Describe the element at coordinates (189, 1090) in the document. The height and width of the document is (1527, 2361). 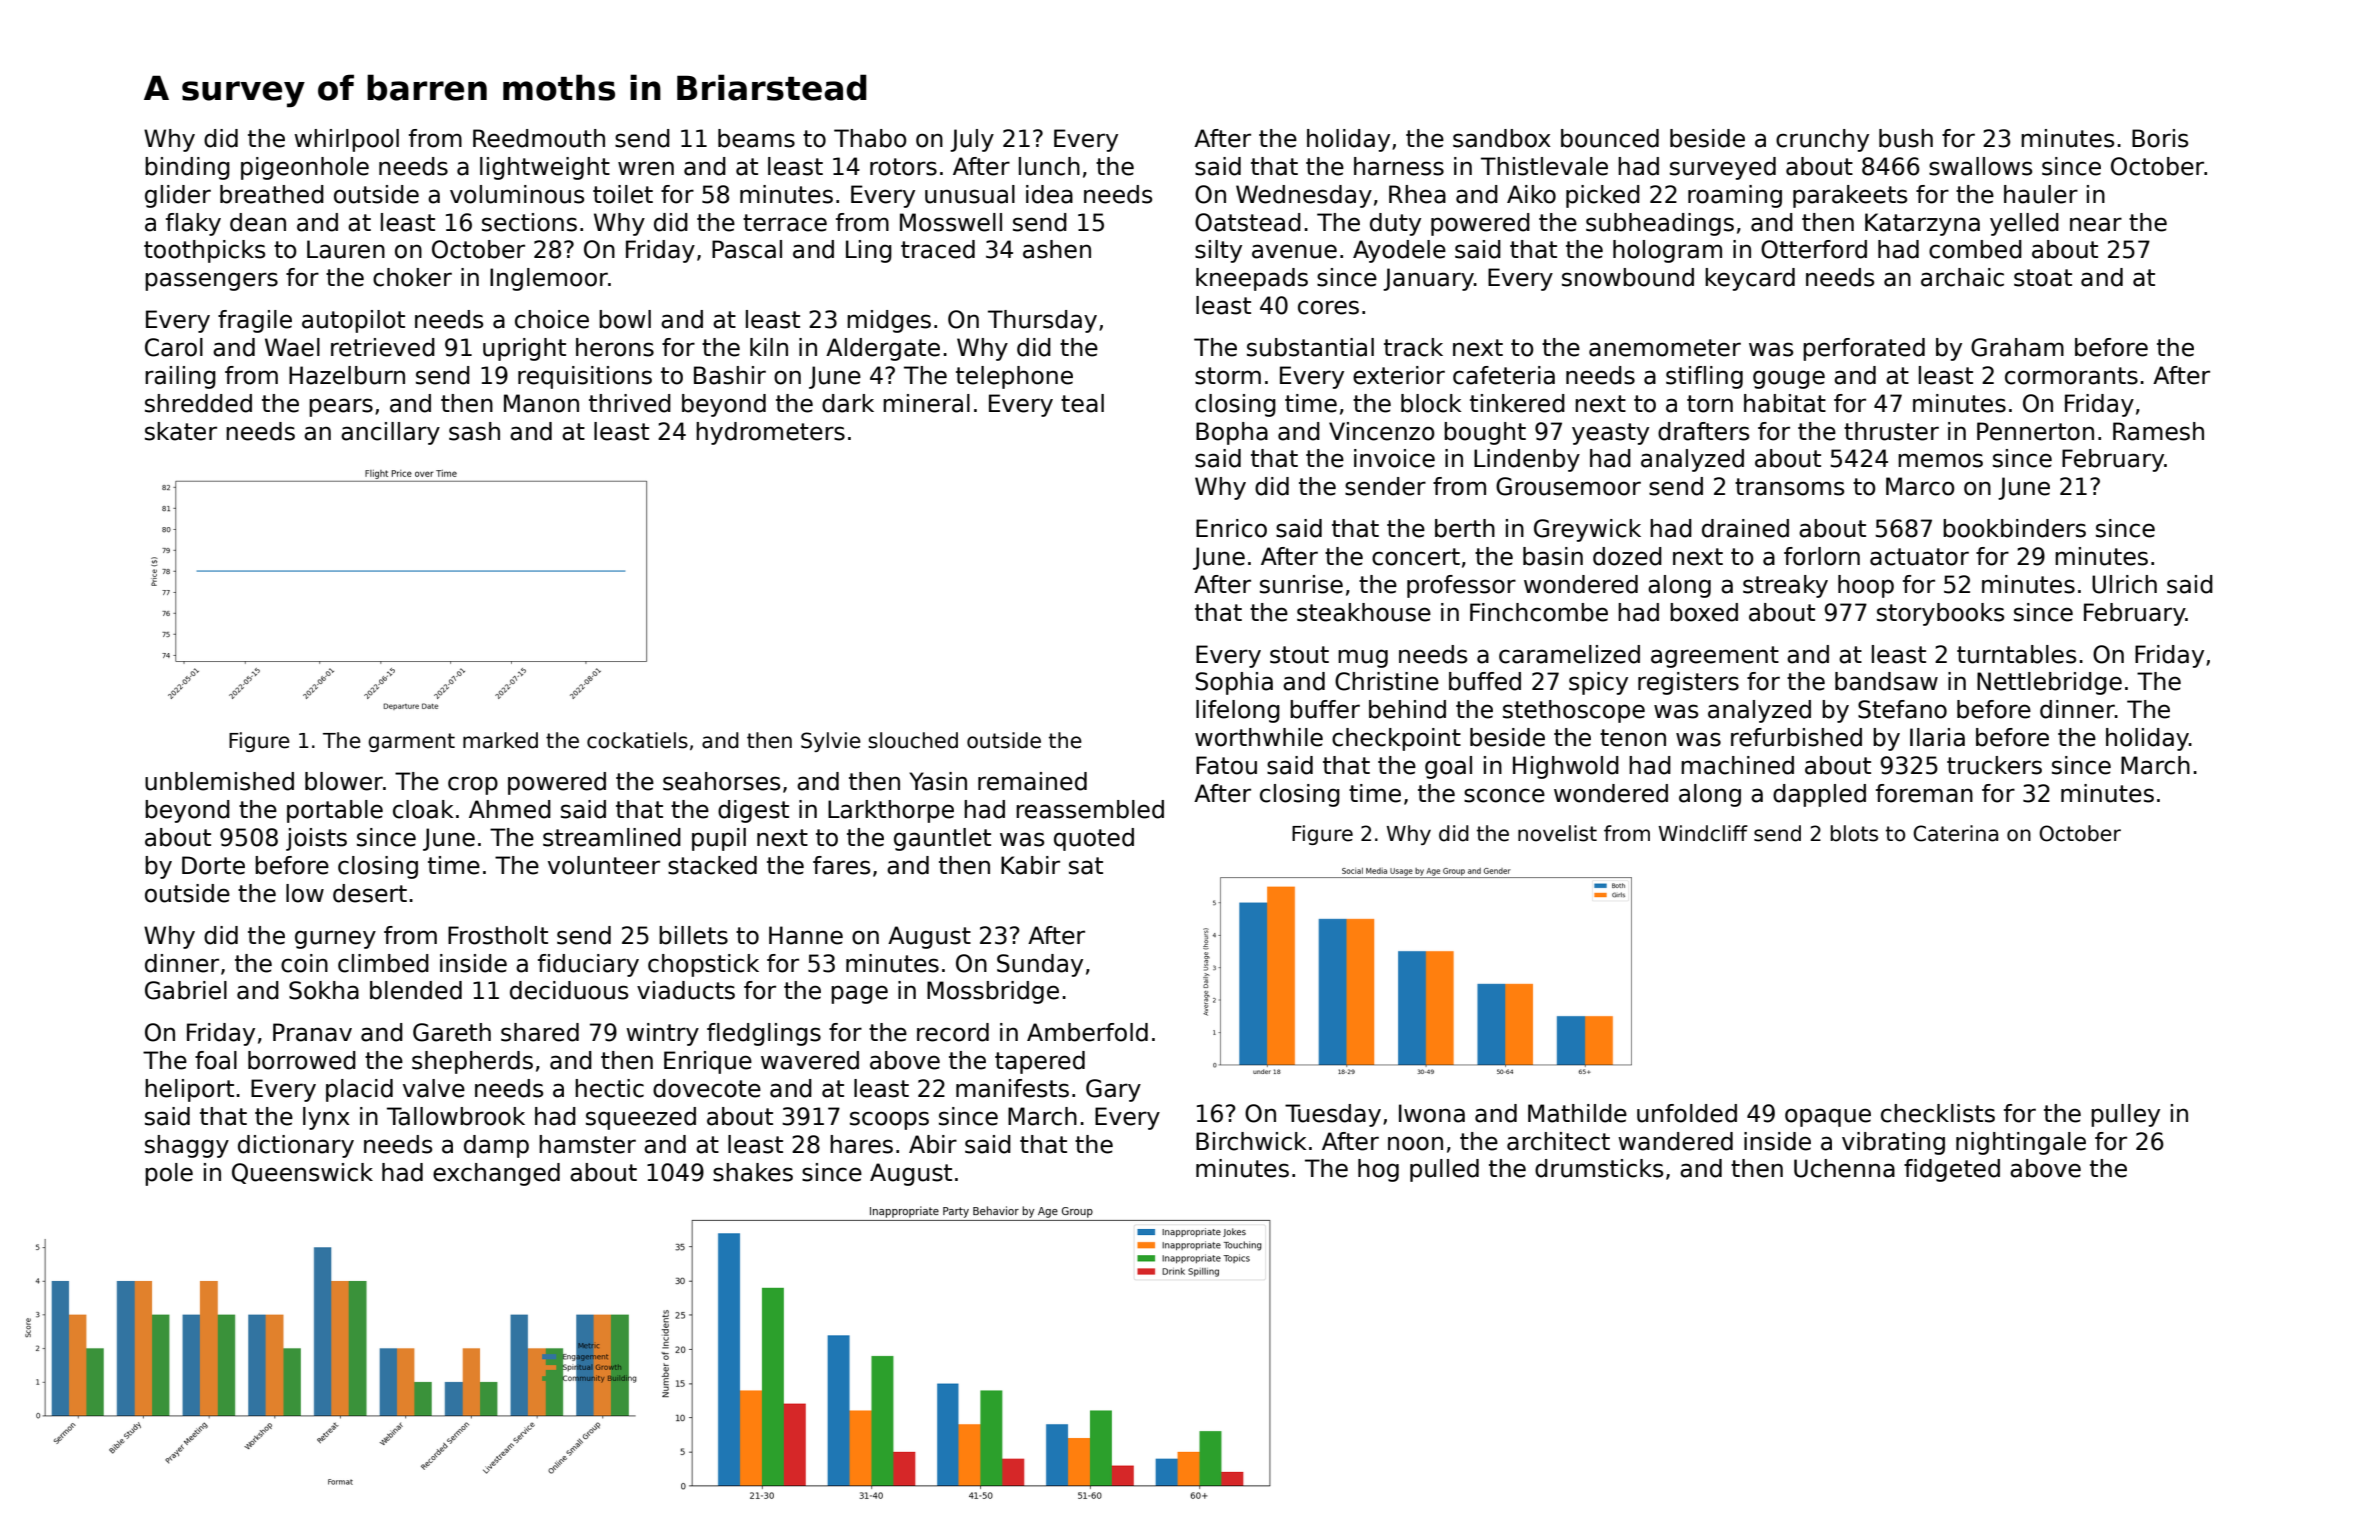
I see `heliport` at that location.
